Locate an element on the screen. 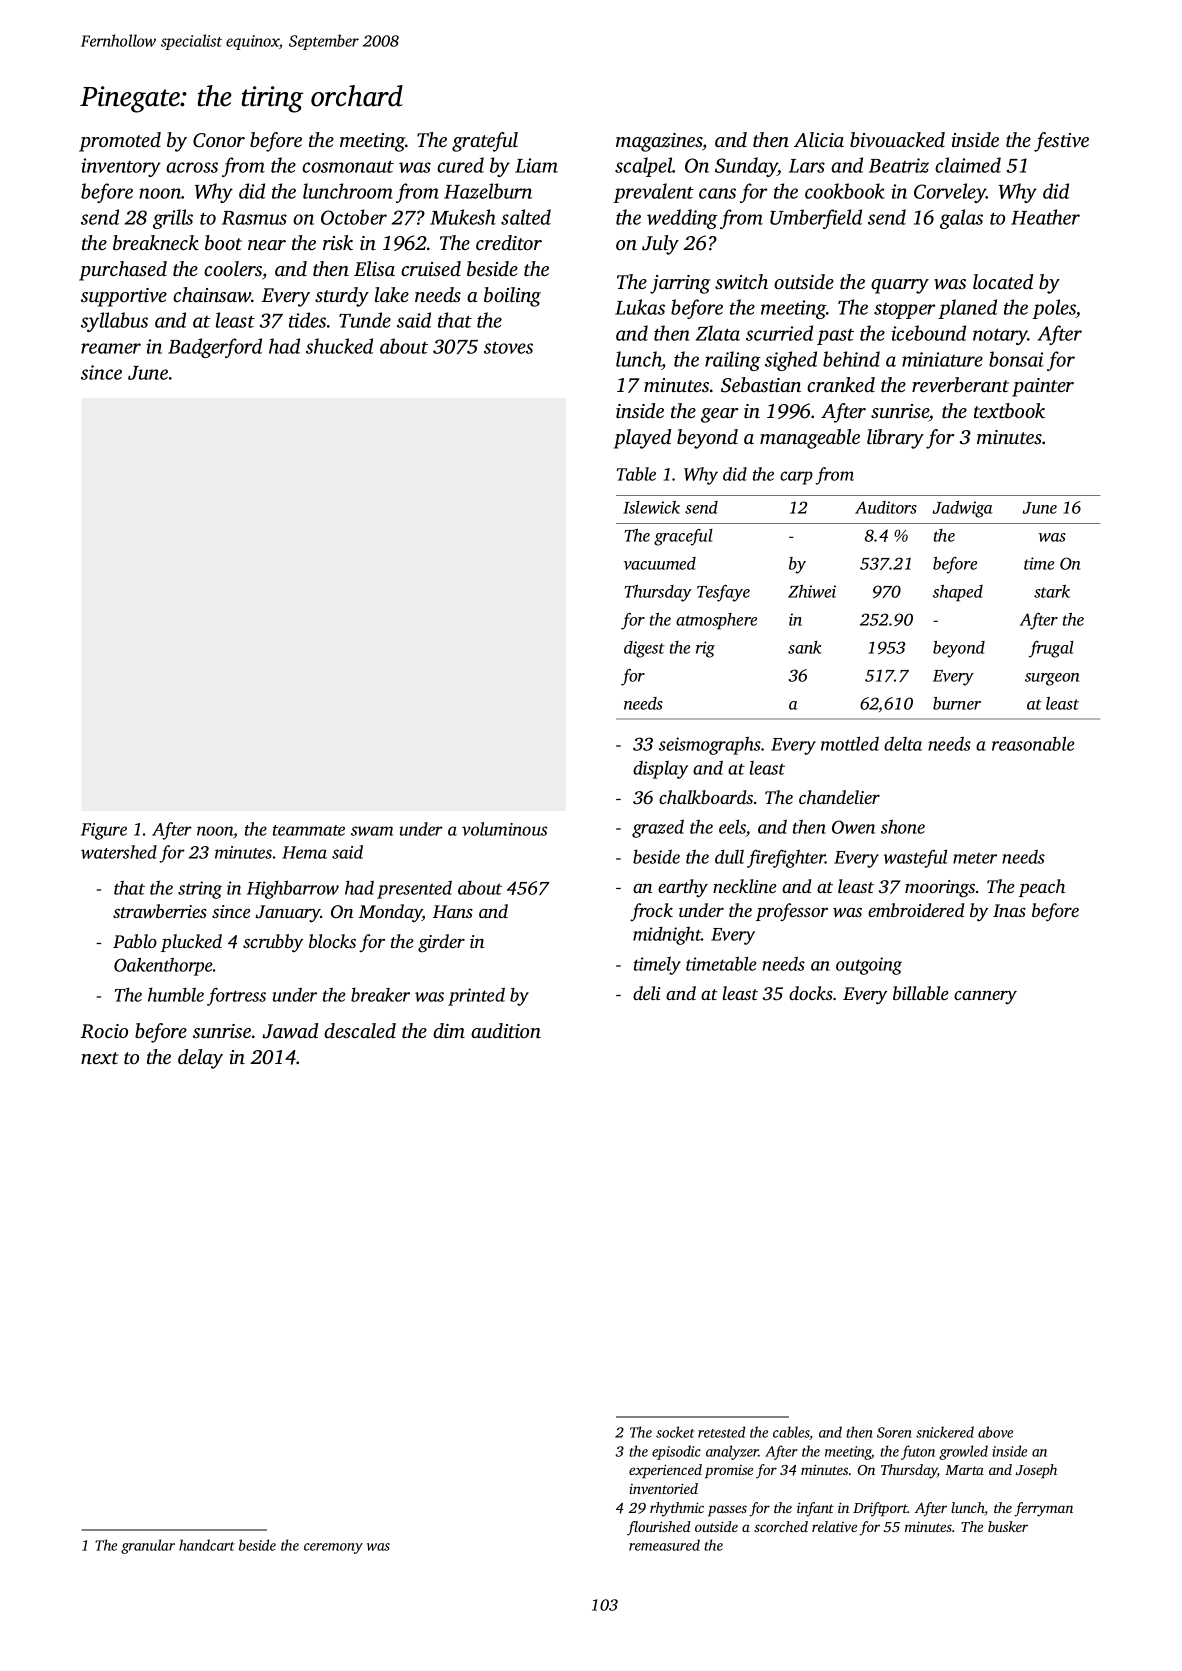 The image size is (1182, 1671). above is located at coordinates (995, 1432).
